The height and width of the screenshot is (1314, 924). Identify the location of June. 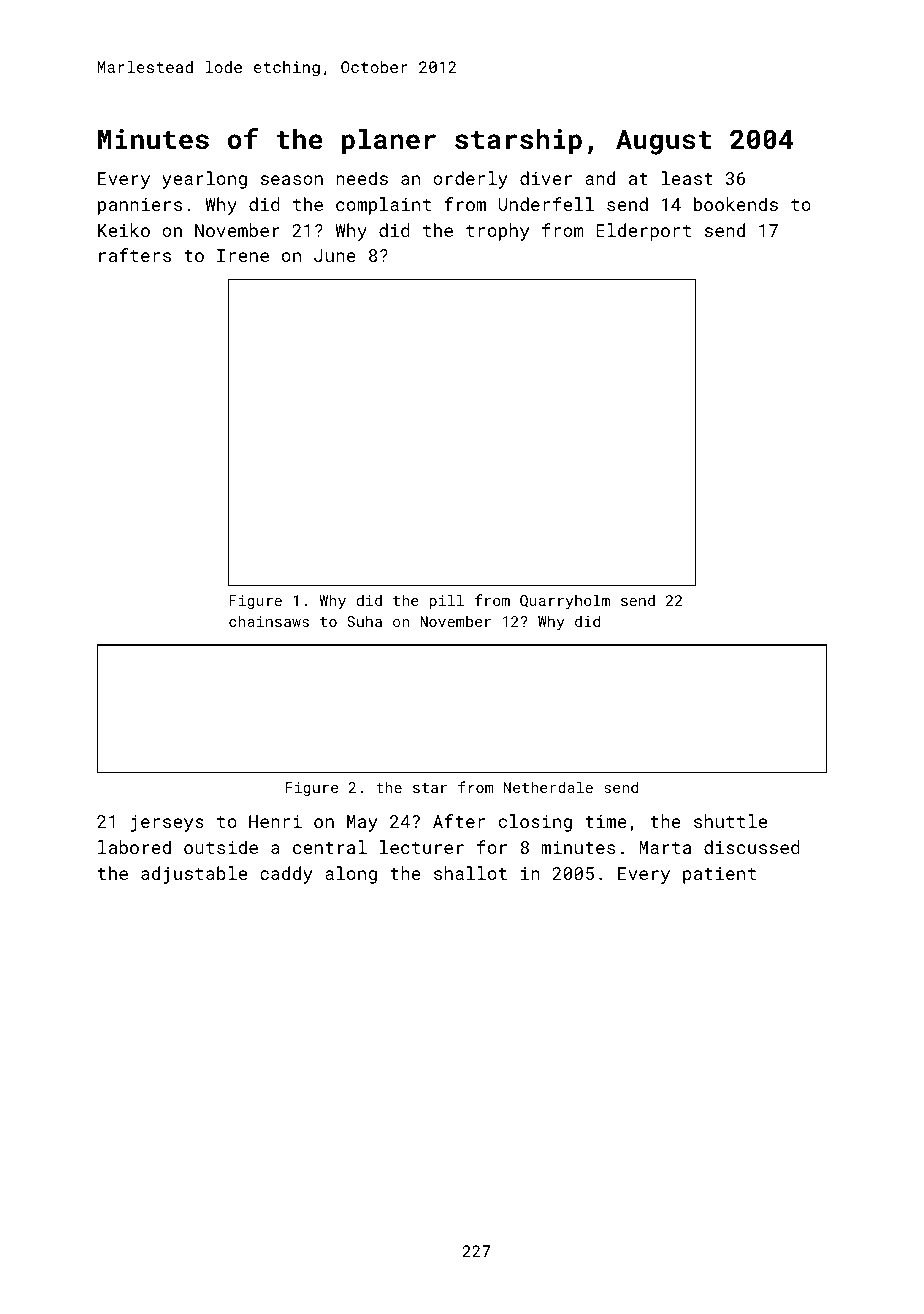
(335, 255).
